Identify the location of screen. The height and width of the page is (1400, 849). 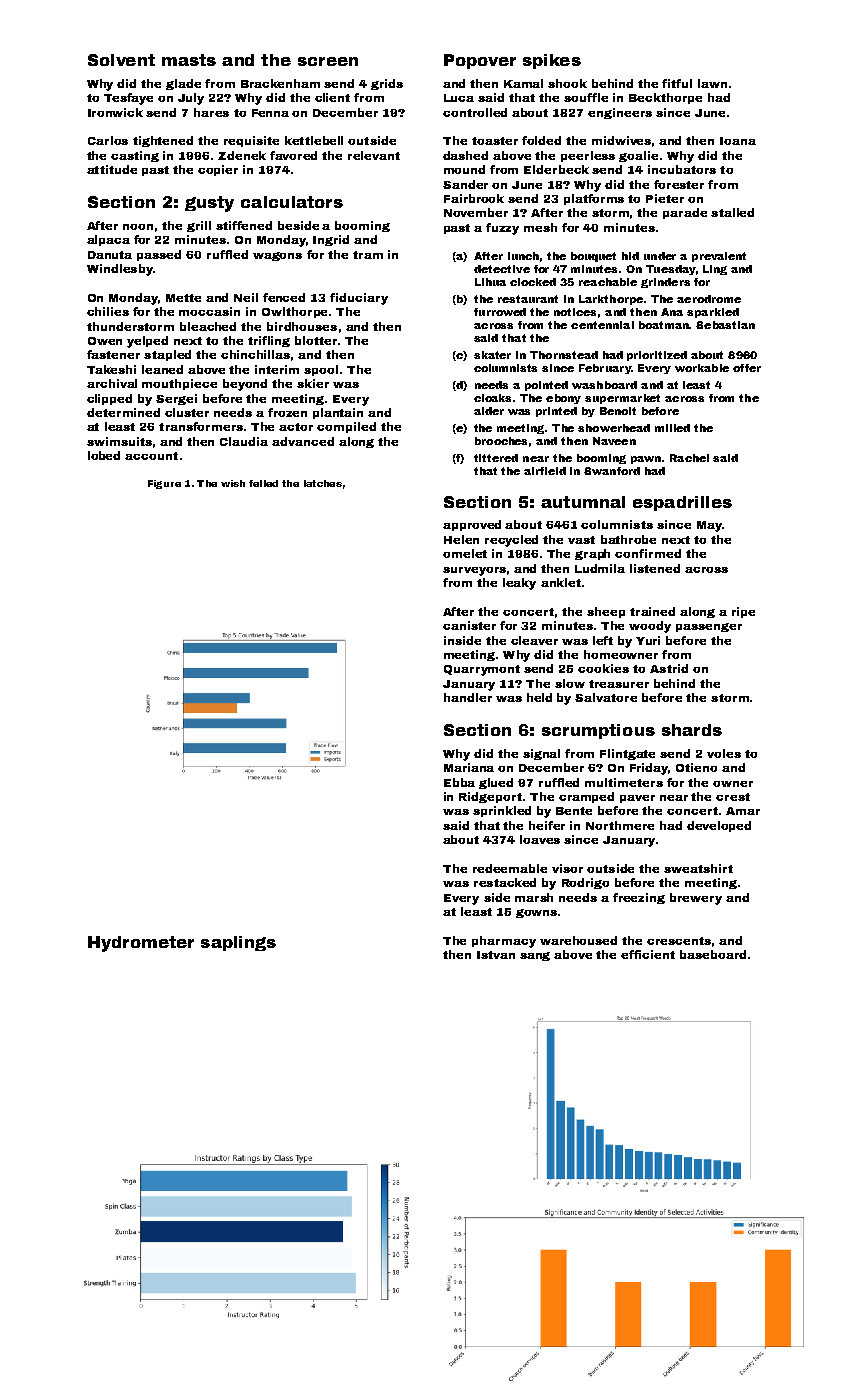
(328, 61).
